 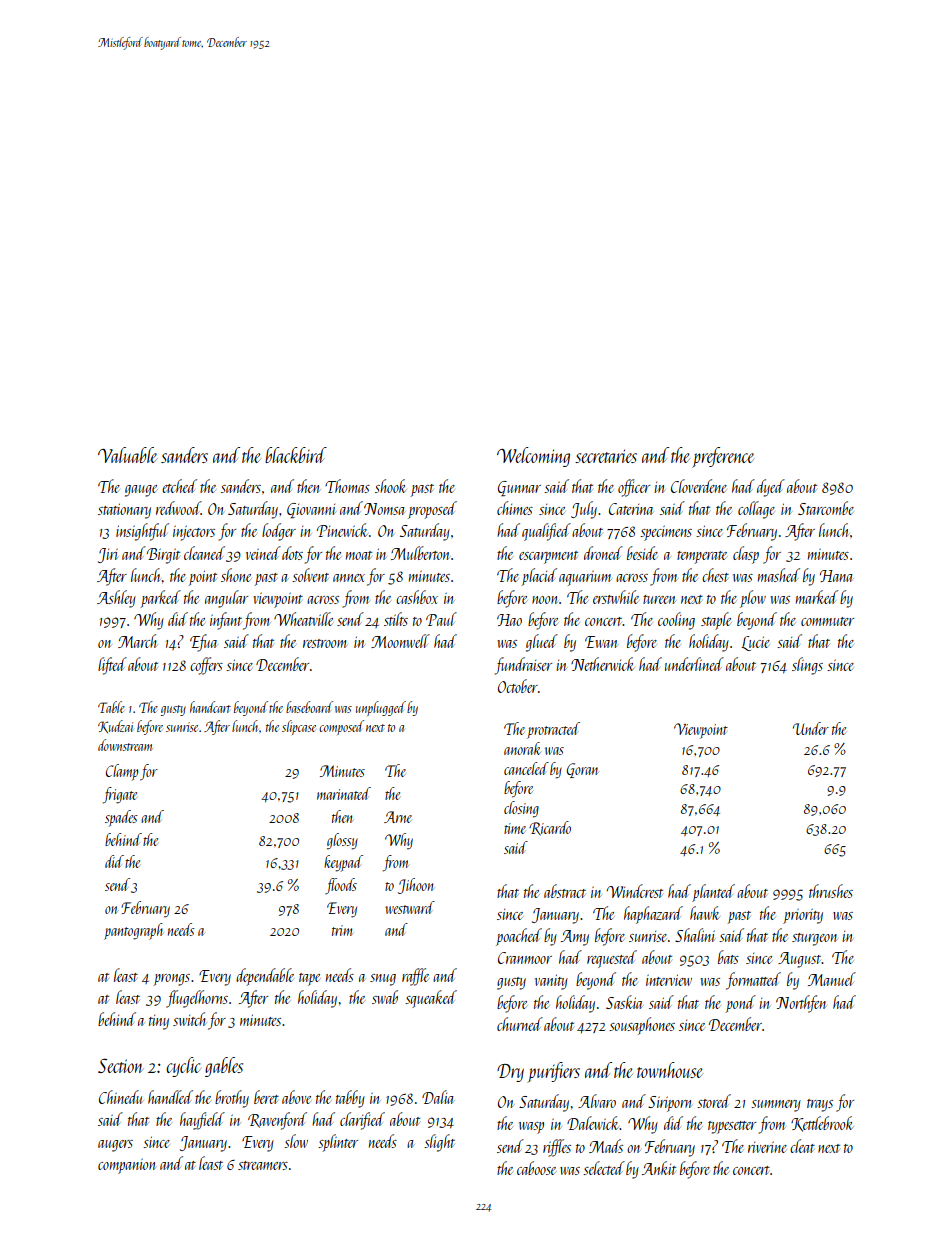 What do you see at coordinates (124, 511) in the page?
I see `stationary` at bounding box center [124, 511].
